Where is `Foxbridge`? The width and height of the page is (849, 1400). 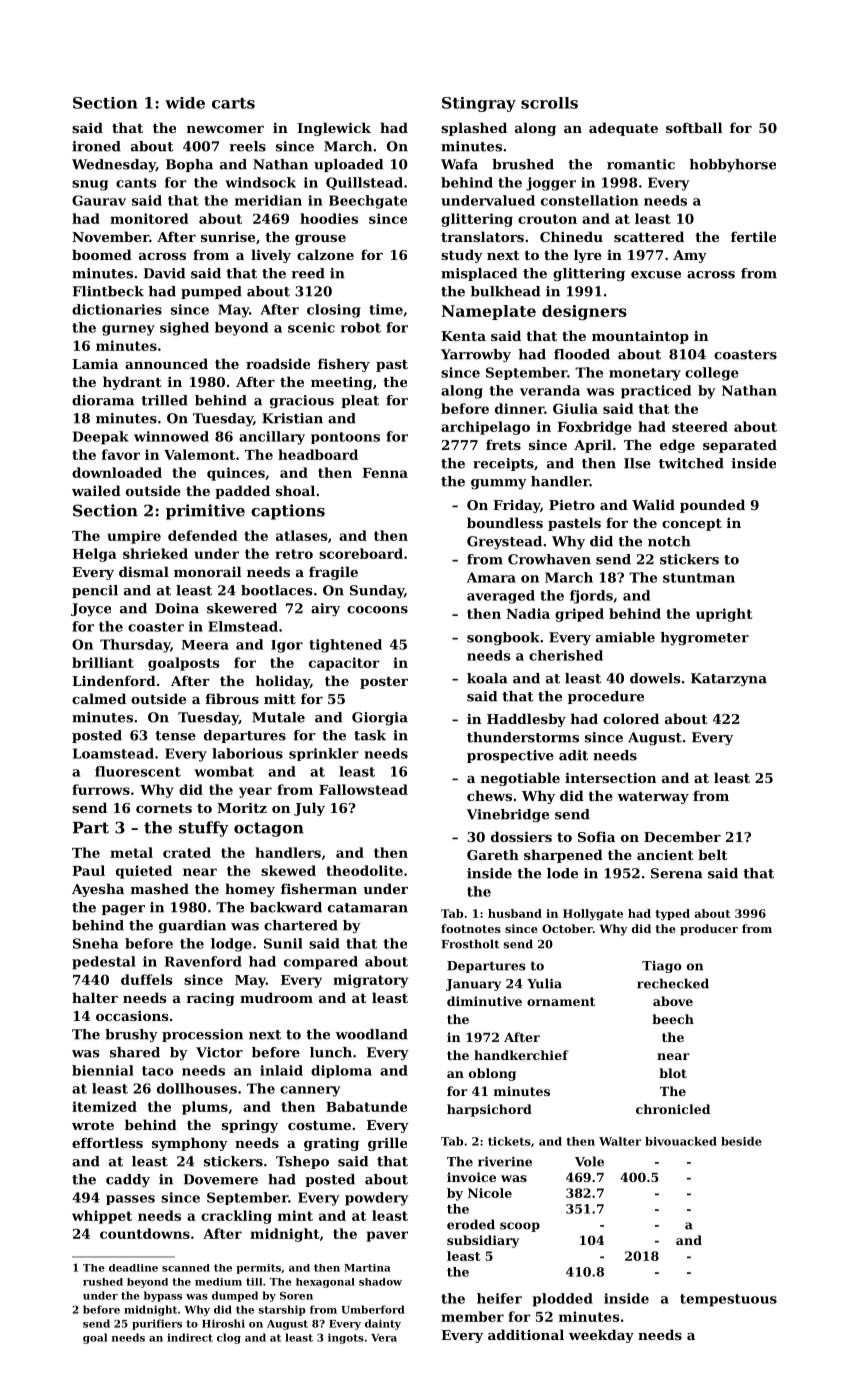 Foxbridge is located at coordinates (594, 428).
